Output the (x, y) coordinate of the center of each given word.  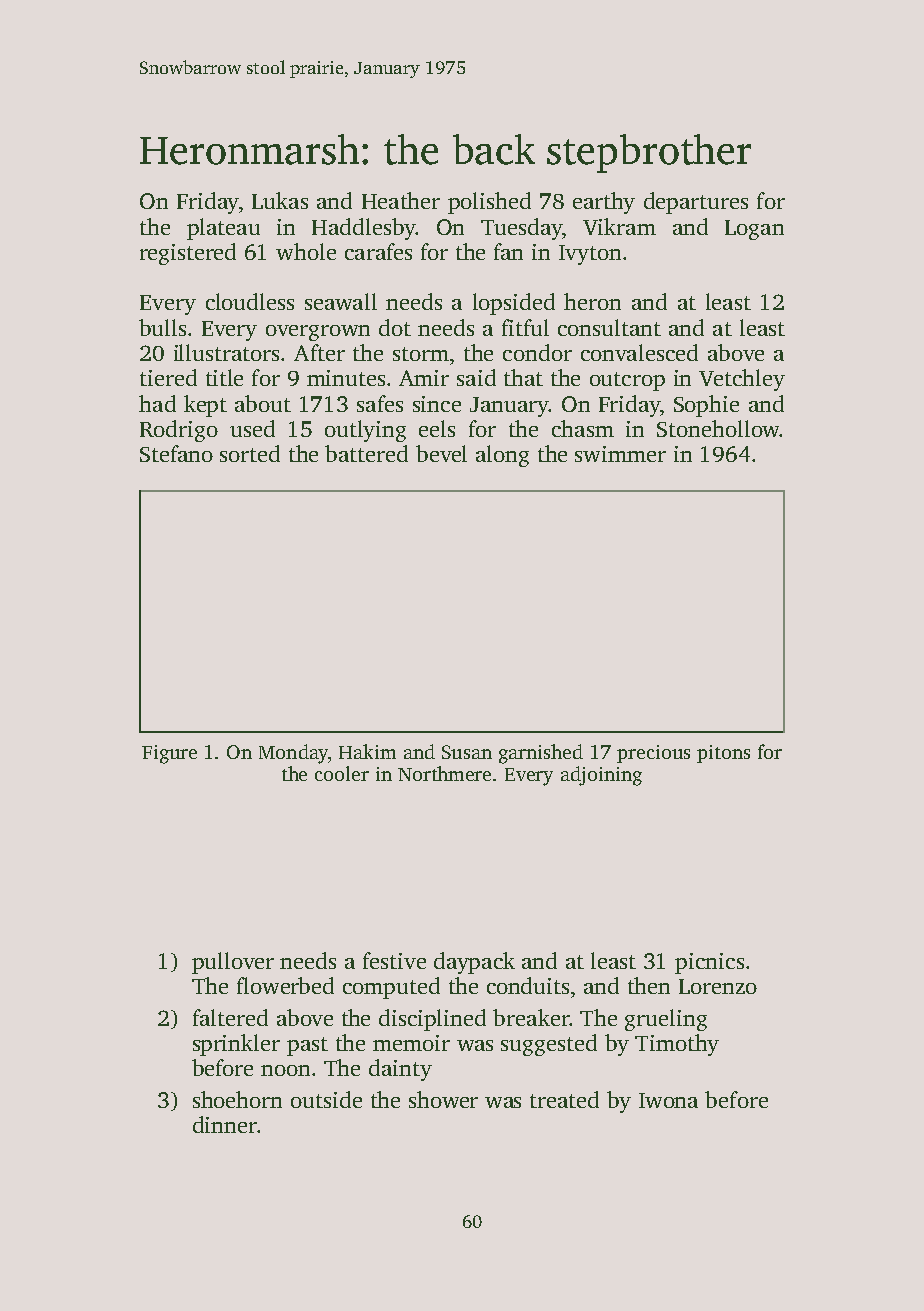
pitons (723, 754)
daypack (474, 963)
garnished (541, 754)
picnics (709, 963)
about (263, 403)
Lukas (280, 200)
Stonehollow (718, 428)
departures (696, 203)
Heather (401, 200)
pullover (233, 963)
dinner (225, 1124)
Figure (169, 754)
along (502, 456)
